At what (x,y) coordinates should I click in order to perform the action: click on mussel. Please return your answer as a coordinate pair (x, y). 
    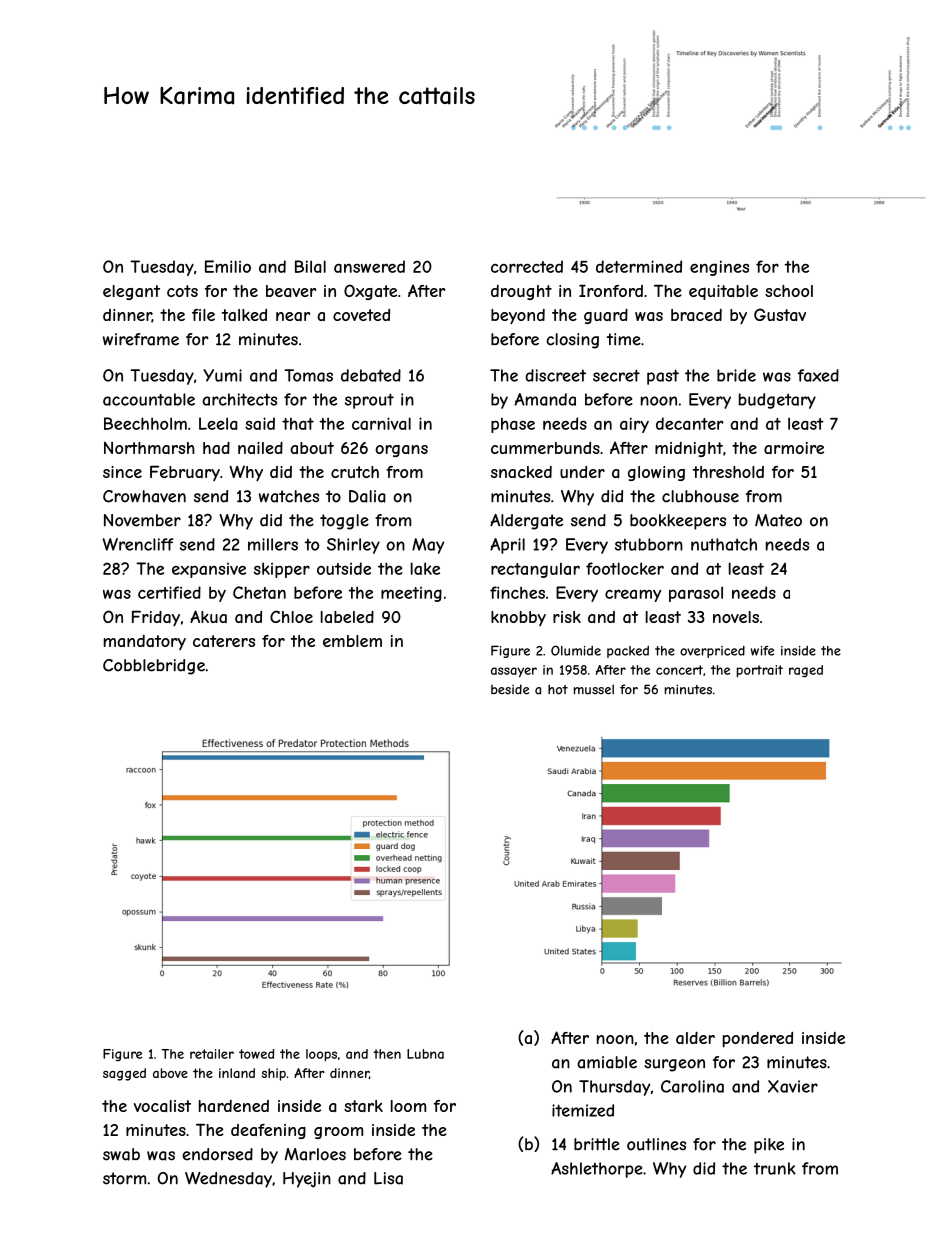
    Looking at the image, I should click on (594, 689).
